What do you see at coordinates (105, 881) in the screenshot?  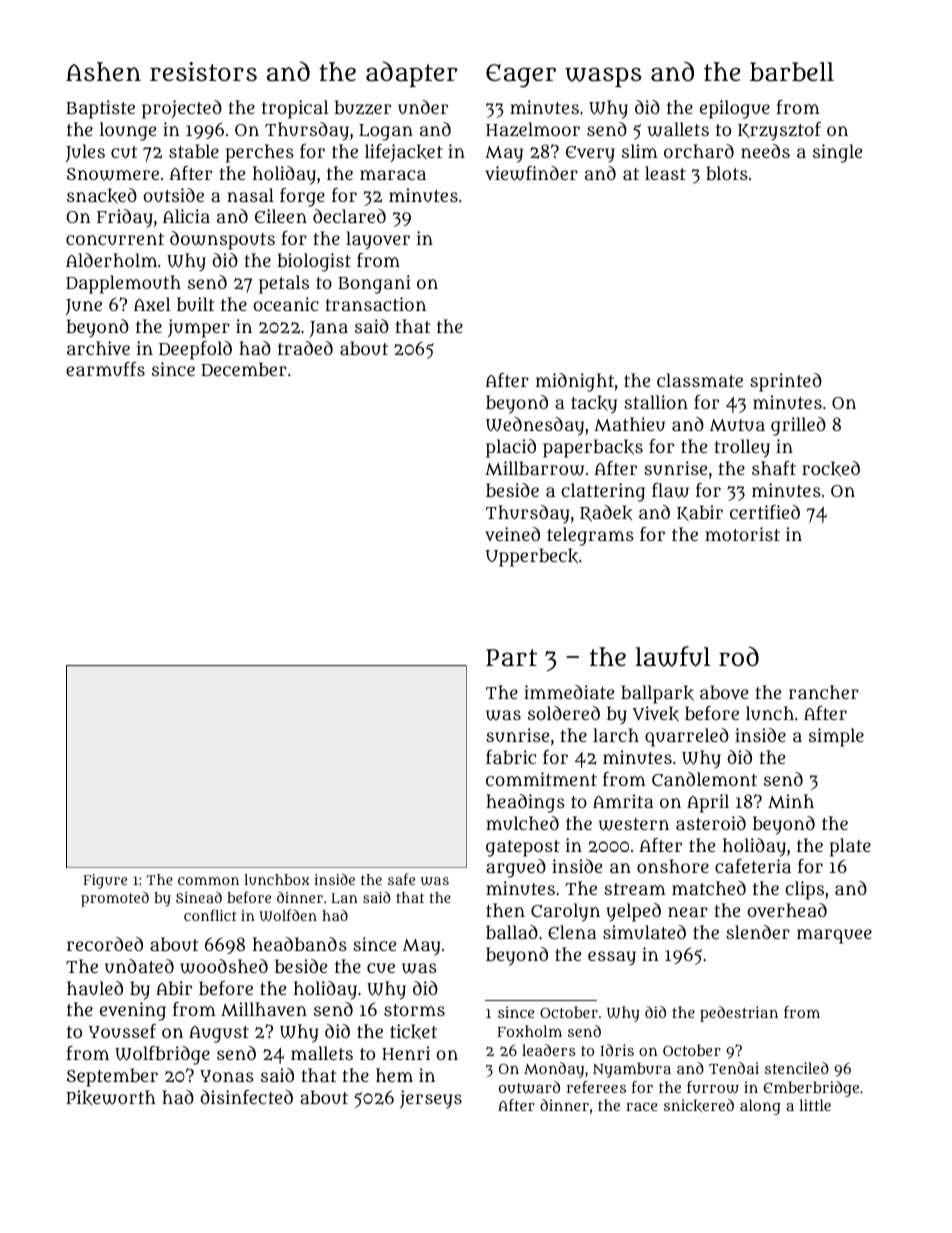 I see `Figure` at bounding box center [105, 881].
